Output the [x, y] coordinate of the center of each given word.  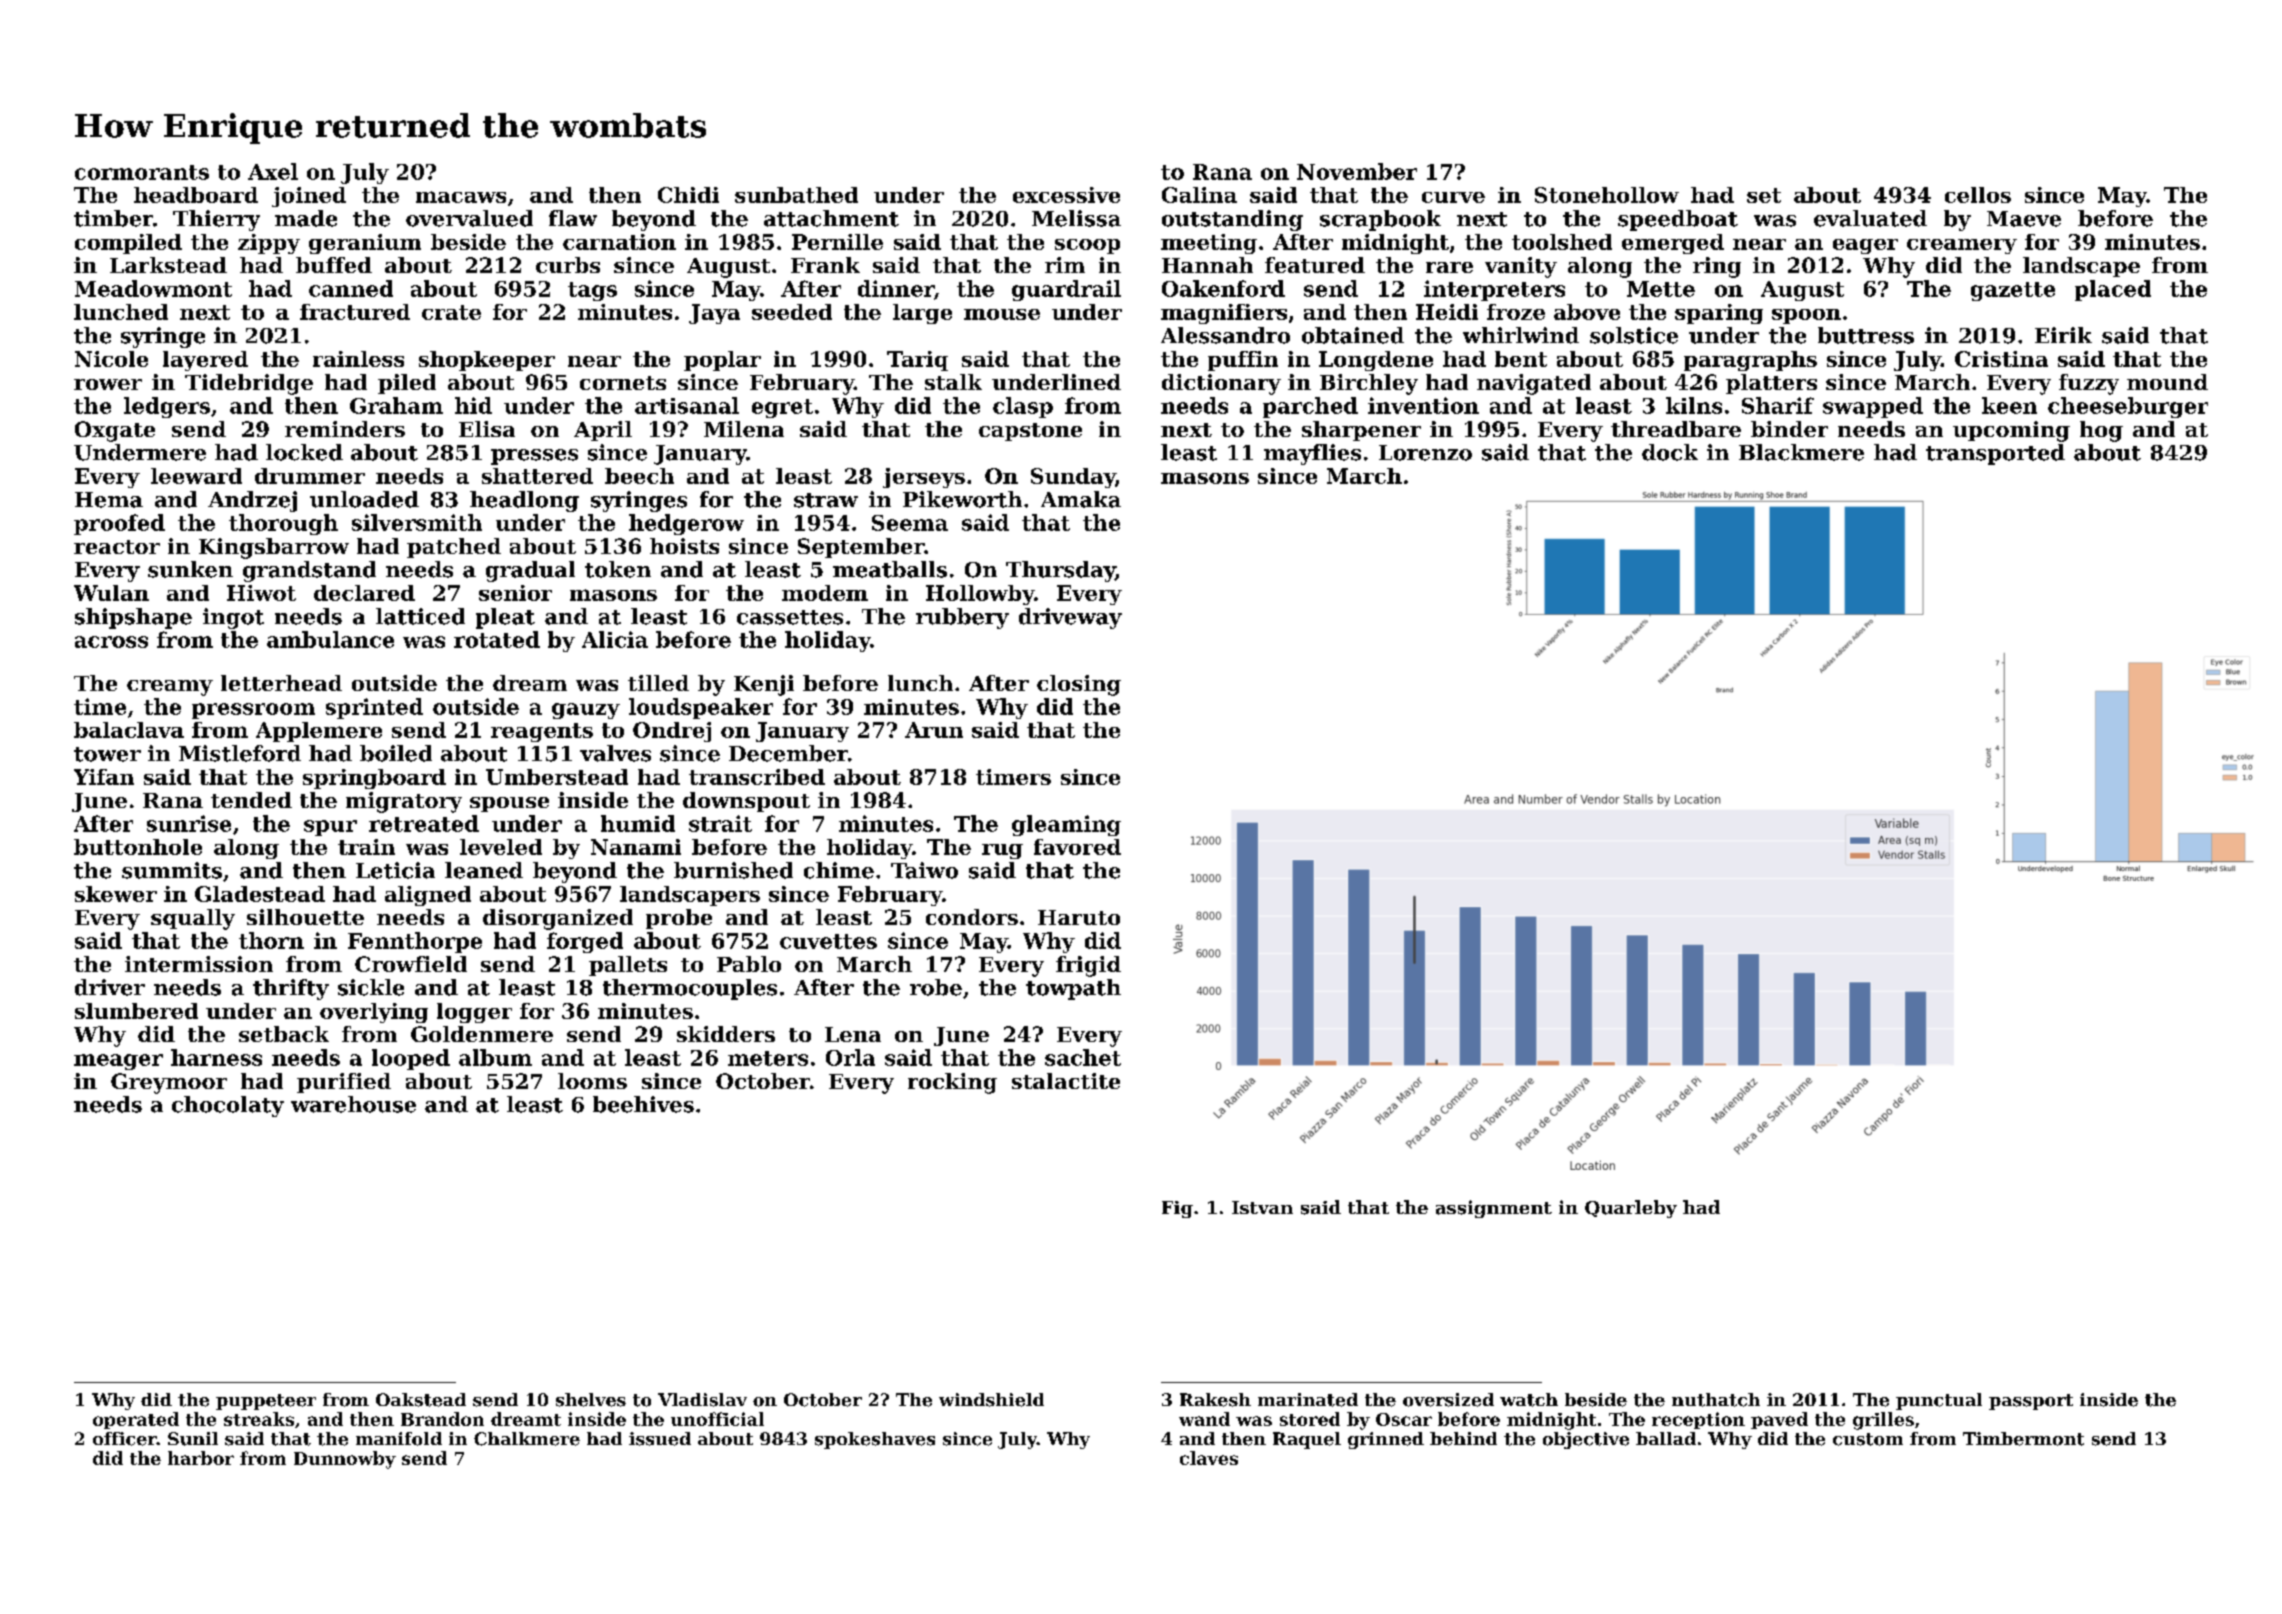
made [306, 218]
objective [1586, 1440]
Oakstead [421, 1400]
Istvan [1262, 1207]
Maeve [2024, 219]
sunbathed [796, 195]
